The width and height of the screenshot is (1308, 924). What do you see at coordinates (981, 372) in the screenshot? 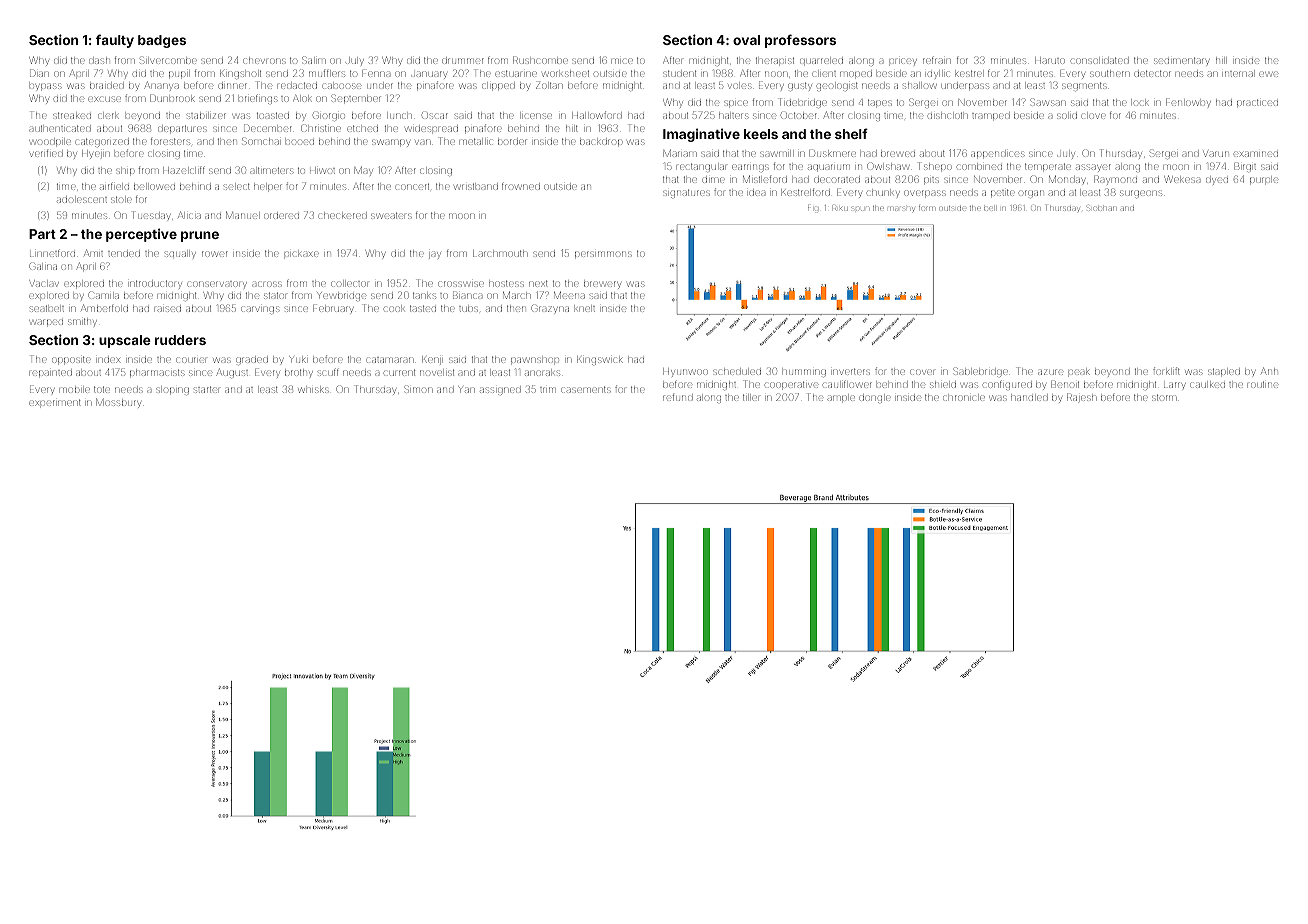
I see `Sablebridge` at bounding box center [981, 372].
